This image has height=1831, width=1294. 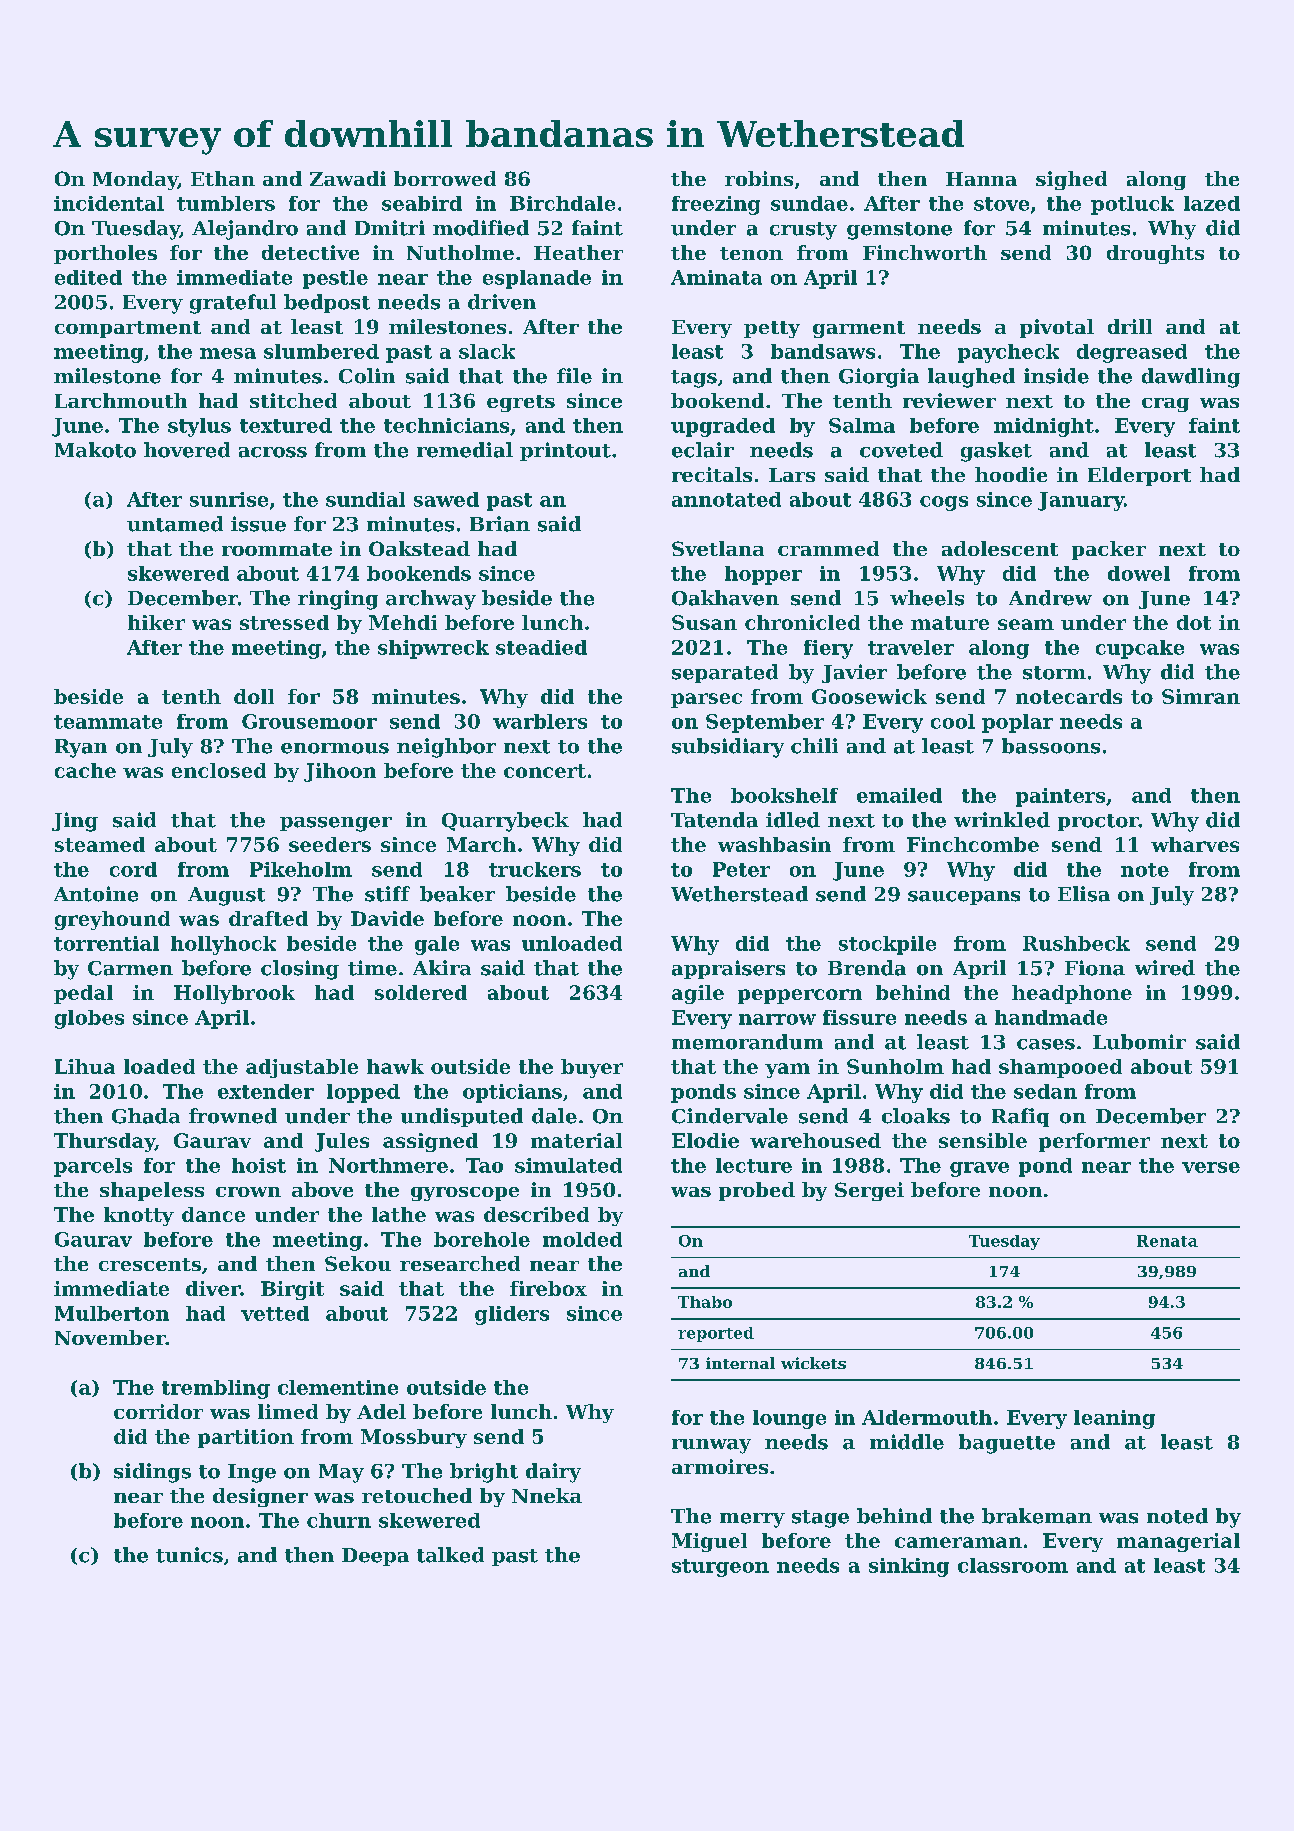 I want to click on wharves, so click(x=1195, y=844).
